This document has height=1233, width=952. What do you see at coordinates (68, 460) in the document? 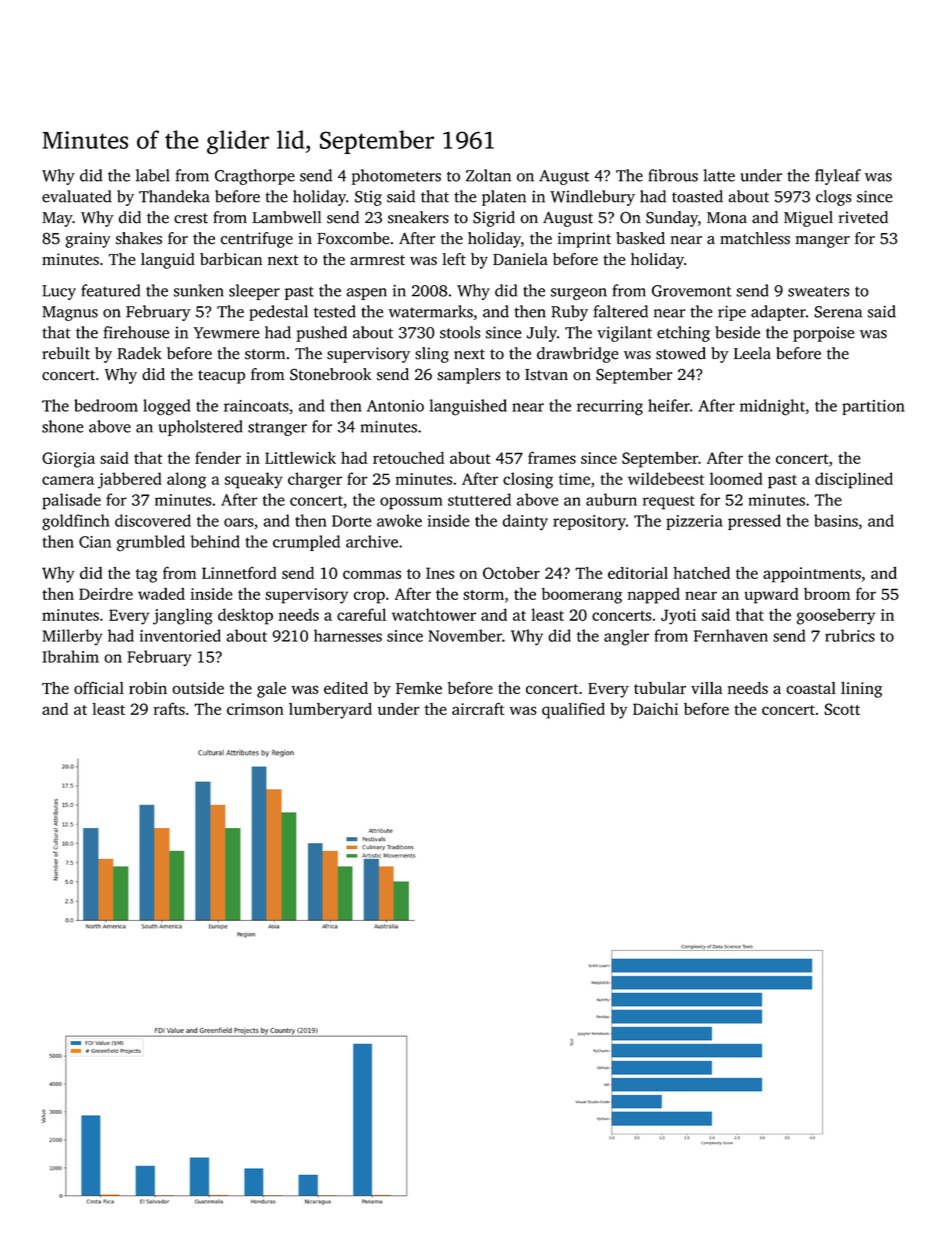
I see `Giorgia` at bounding box center [68, 460].
